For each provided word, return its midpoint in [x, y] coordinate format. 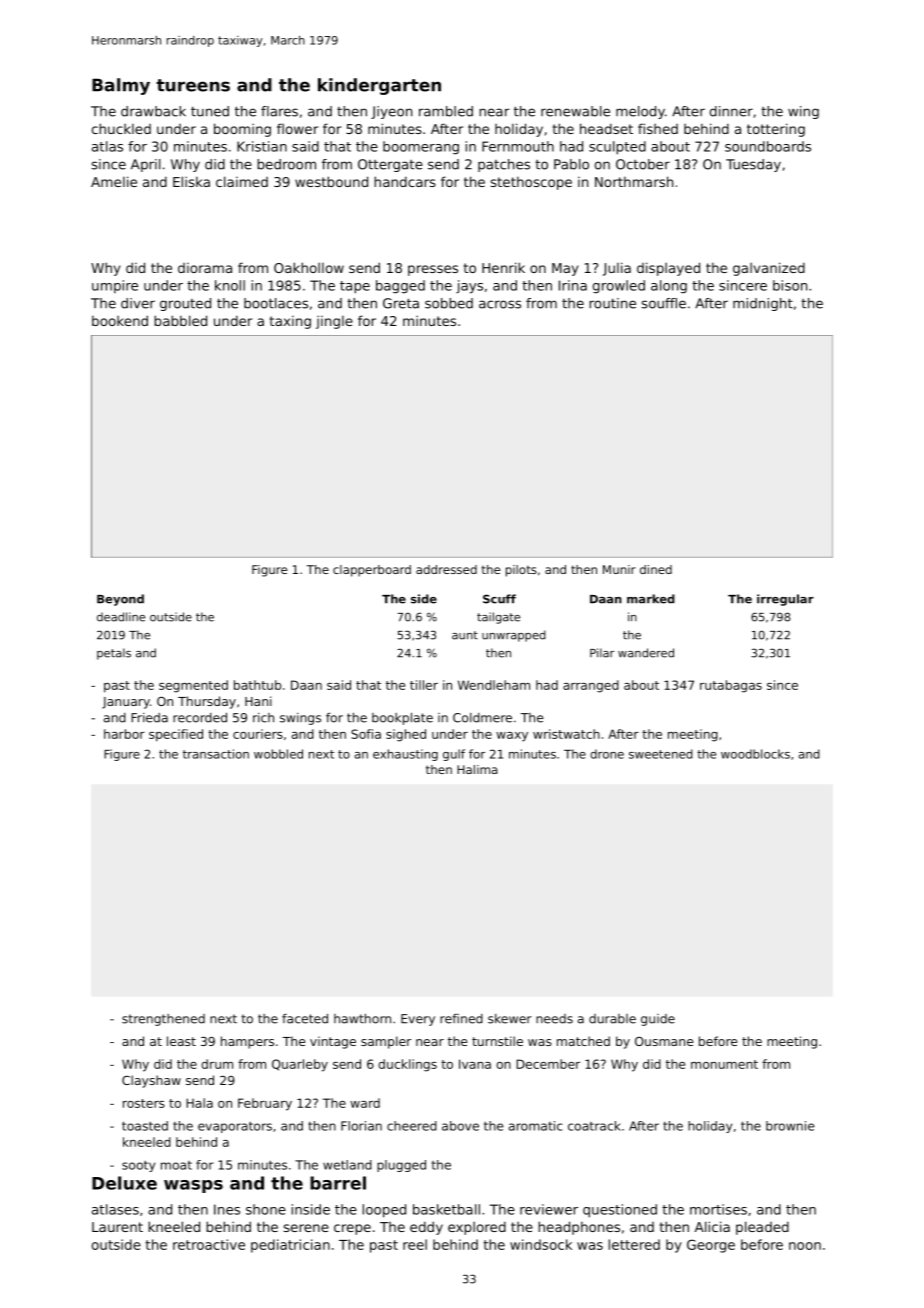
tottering [776, 130]
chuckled [121, 128]
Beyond [120, 600]
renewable [575, 111]
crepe [352, 1229]
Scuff [499, 599]
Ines [227, 1209]
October [643, 164]
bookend [120, 320]
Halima [477, 769]
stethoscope [531, 183]
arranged [591, 686]
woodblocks [755, 754]
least [181, 1041]
